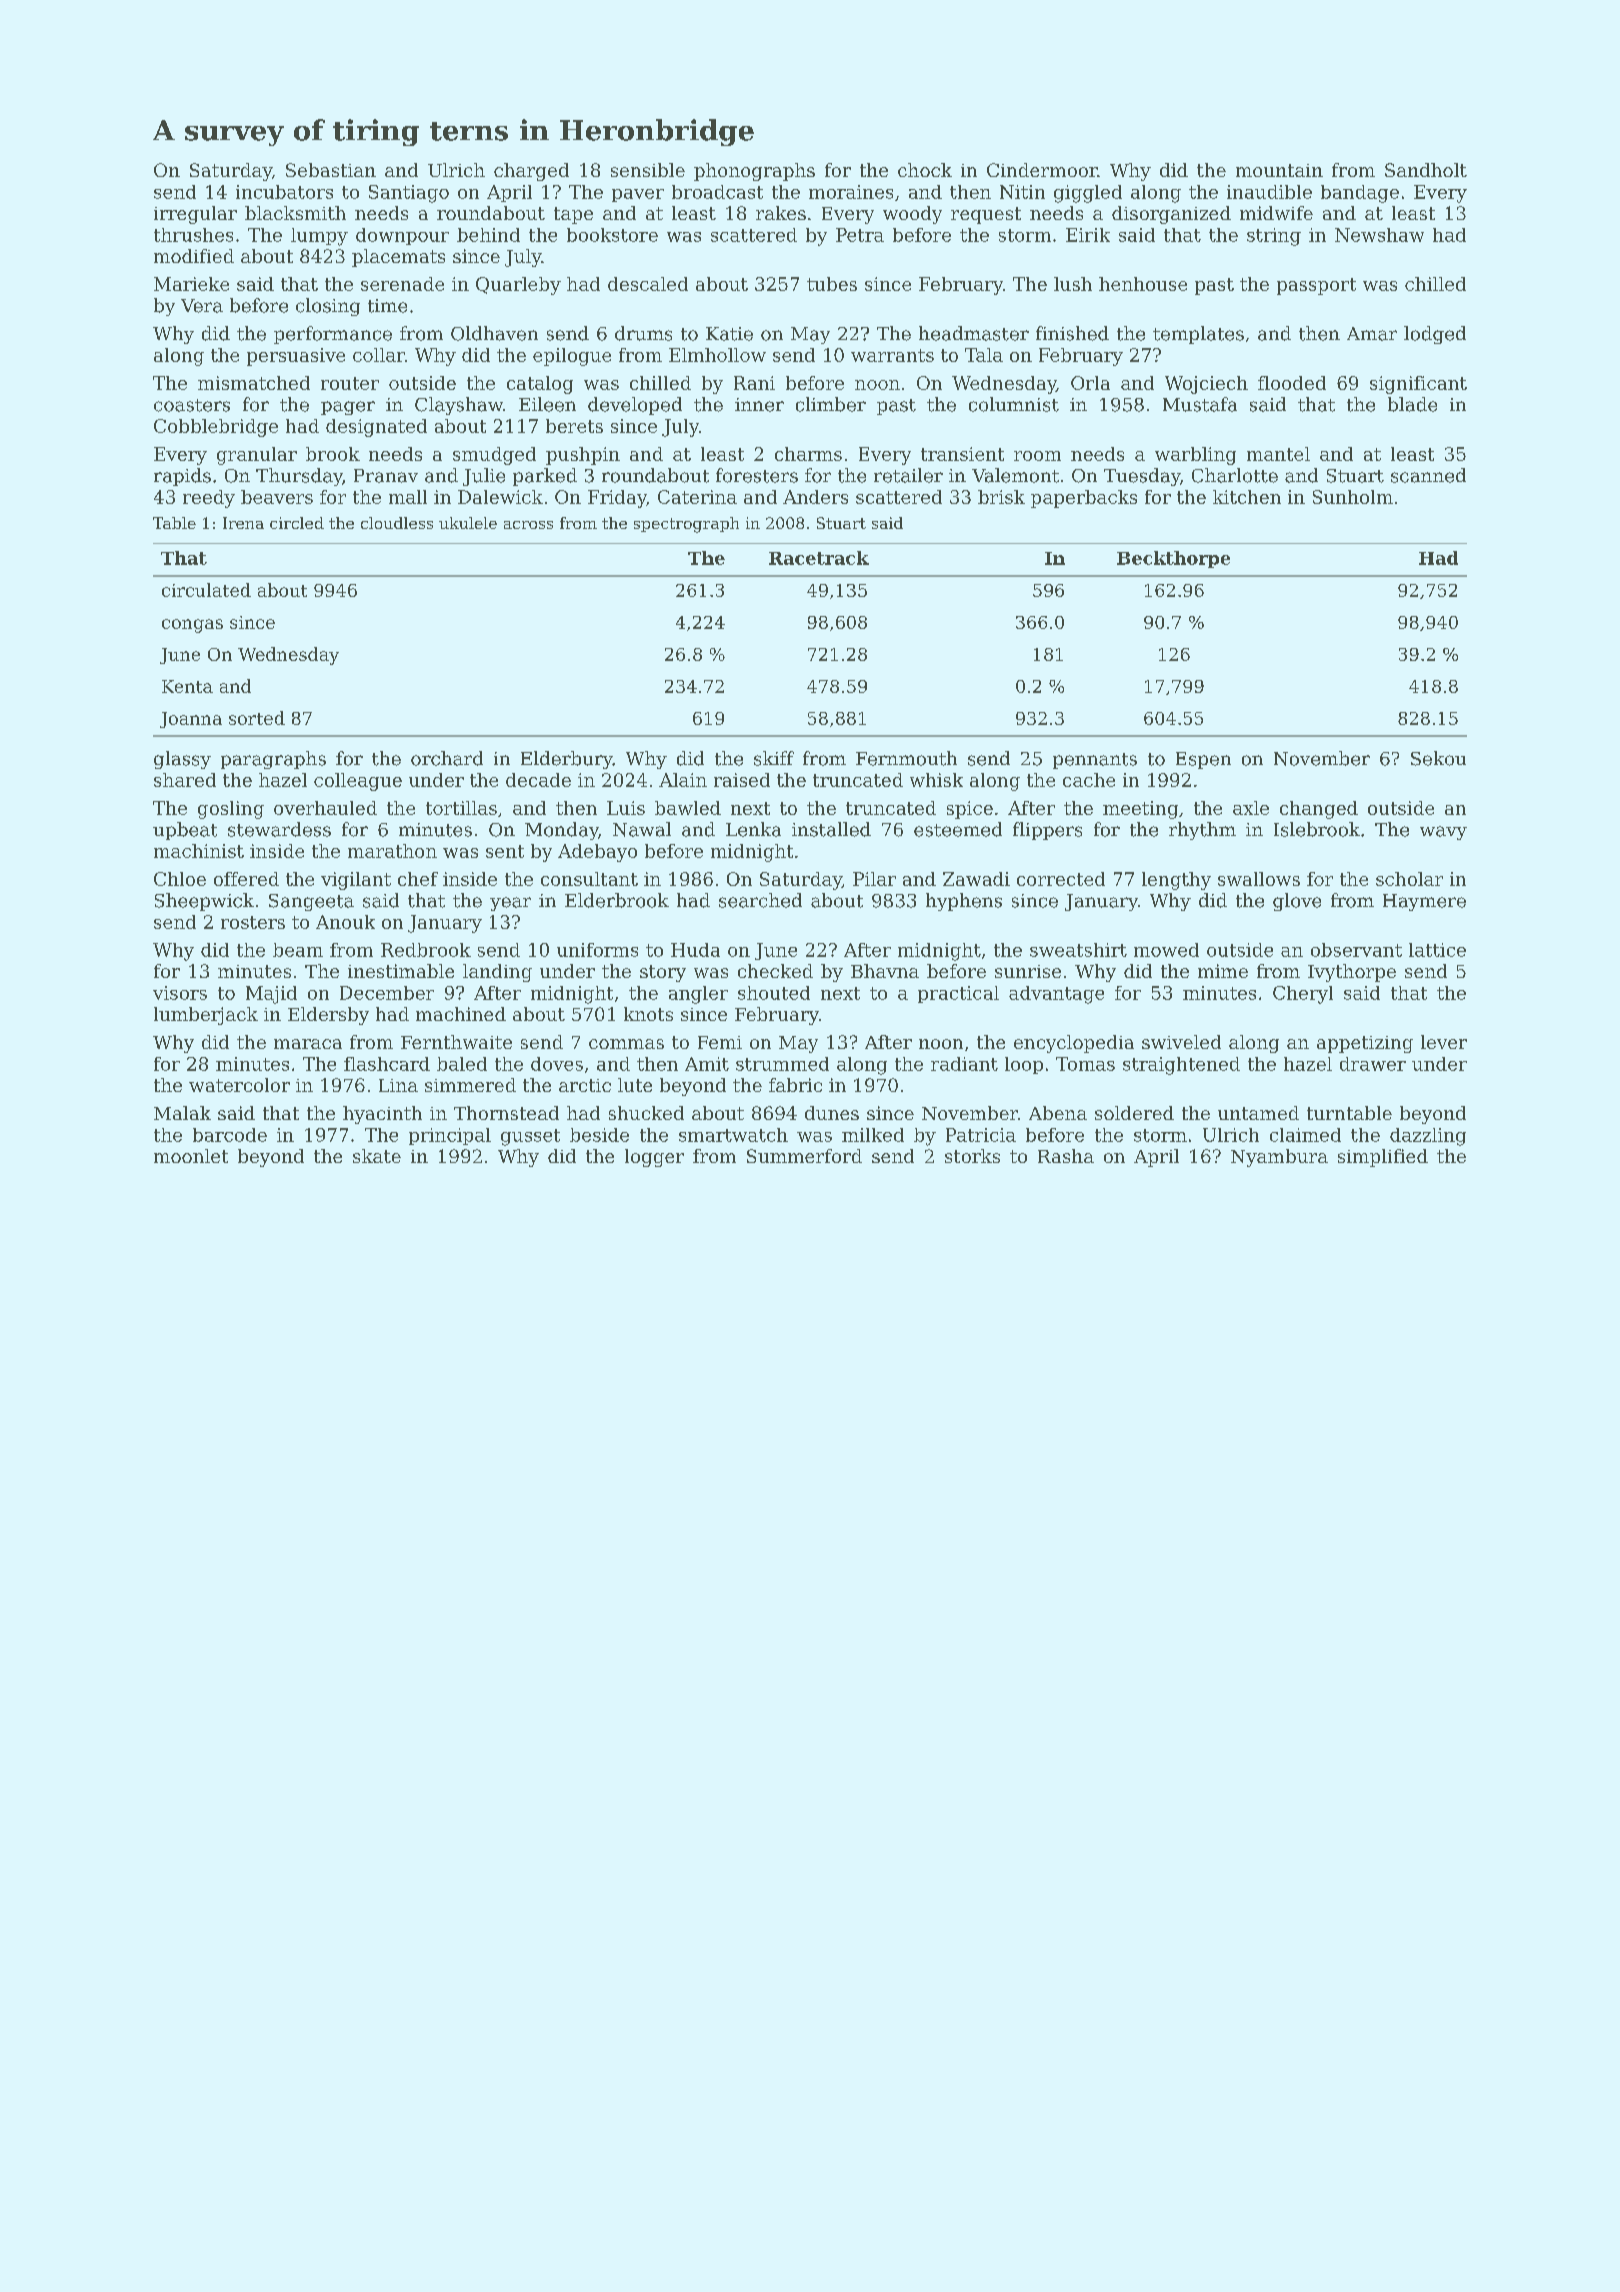 The height and width of the screenshot is (2292, 1620). Describe the element at coordinates (617, 499) in the screenshot. I see `Friday` at that location.
